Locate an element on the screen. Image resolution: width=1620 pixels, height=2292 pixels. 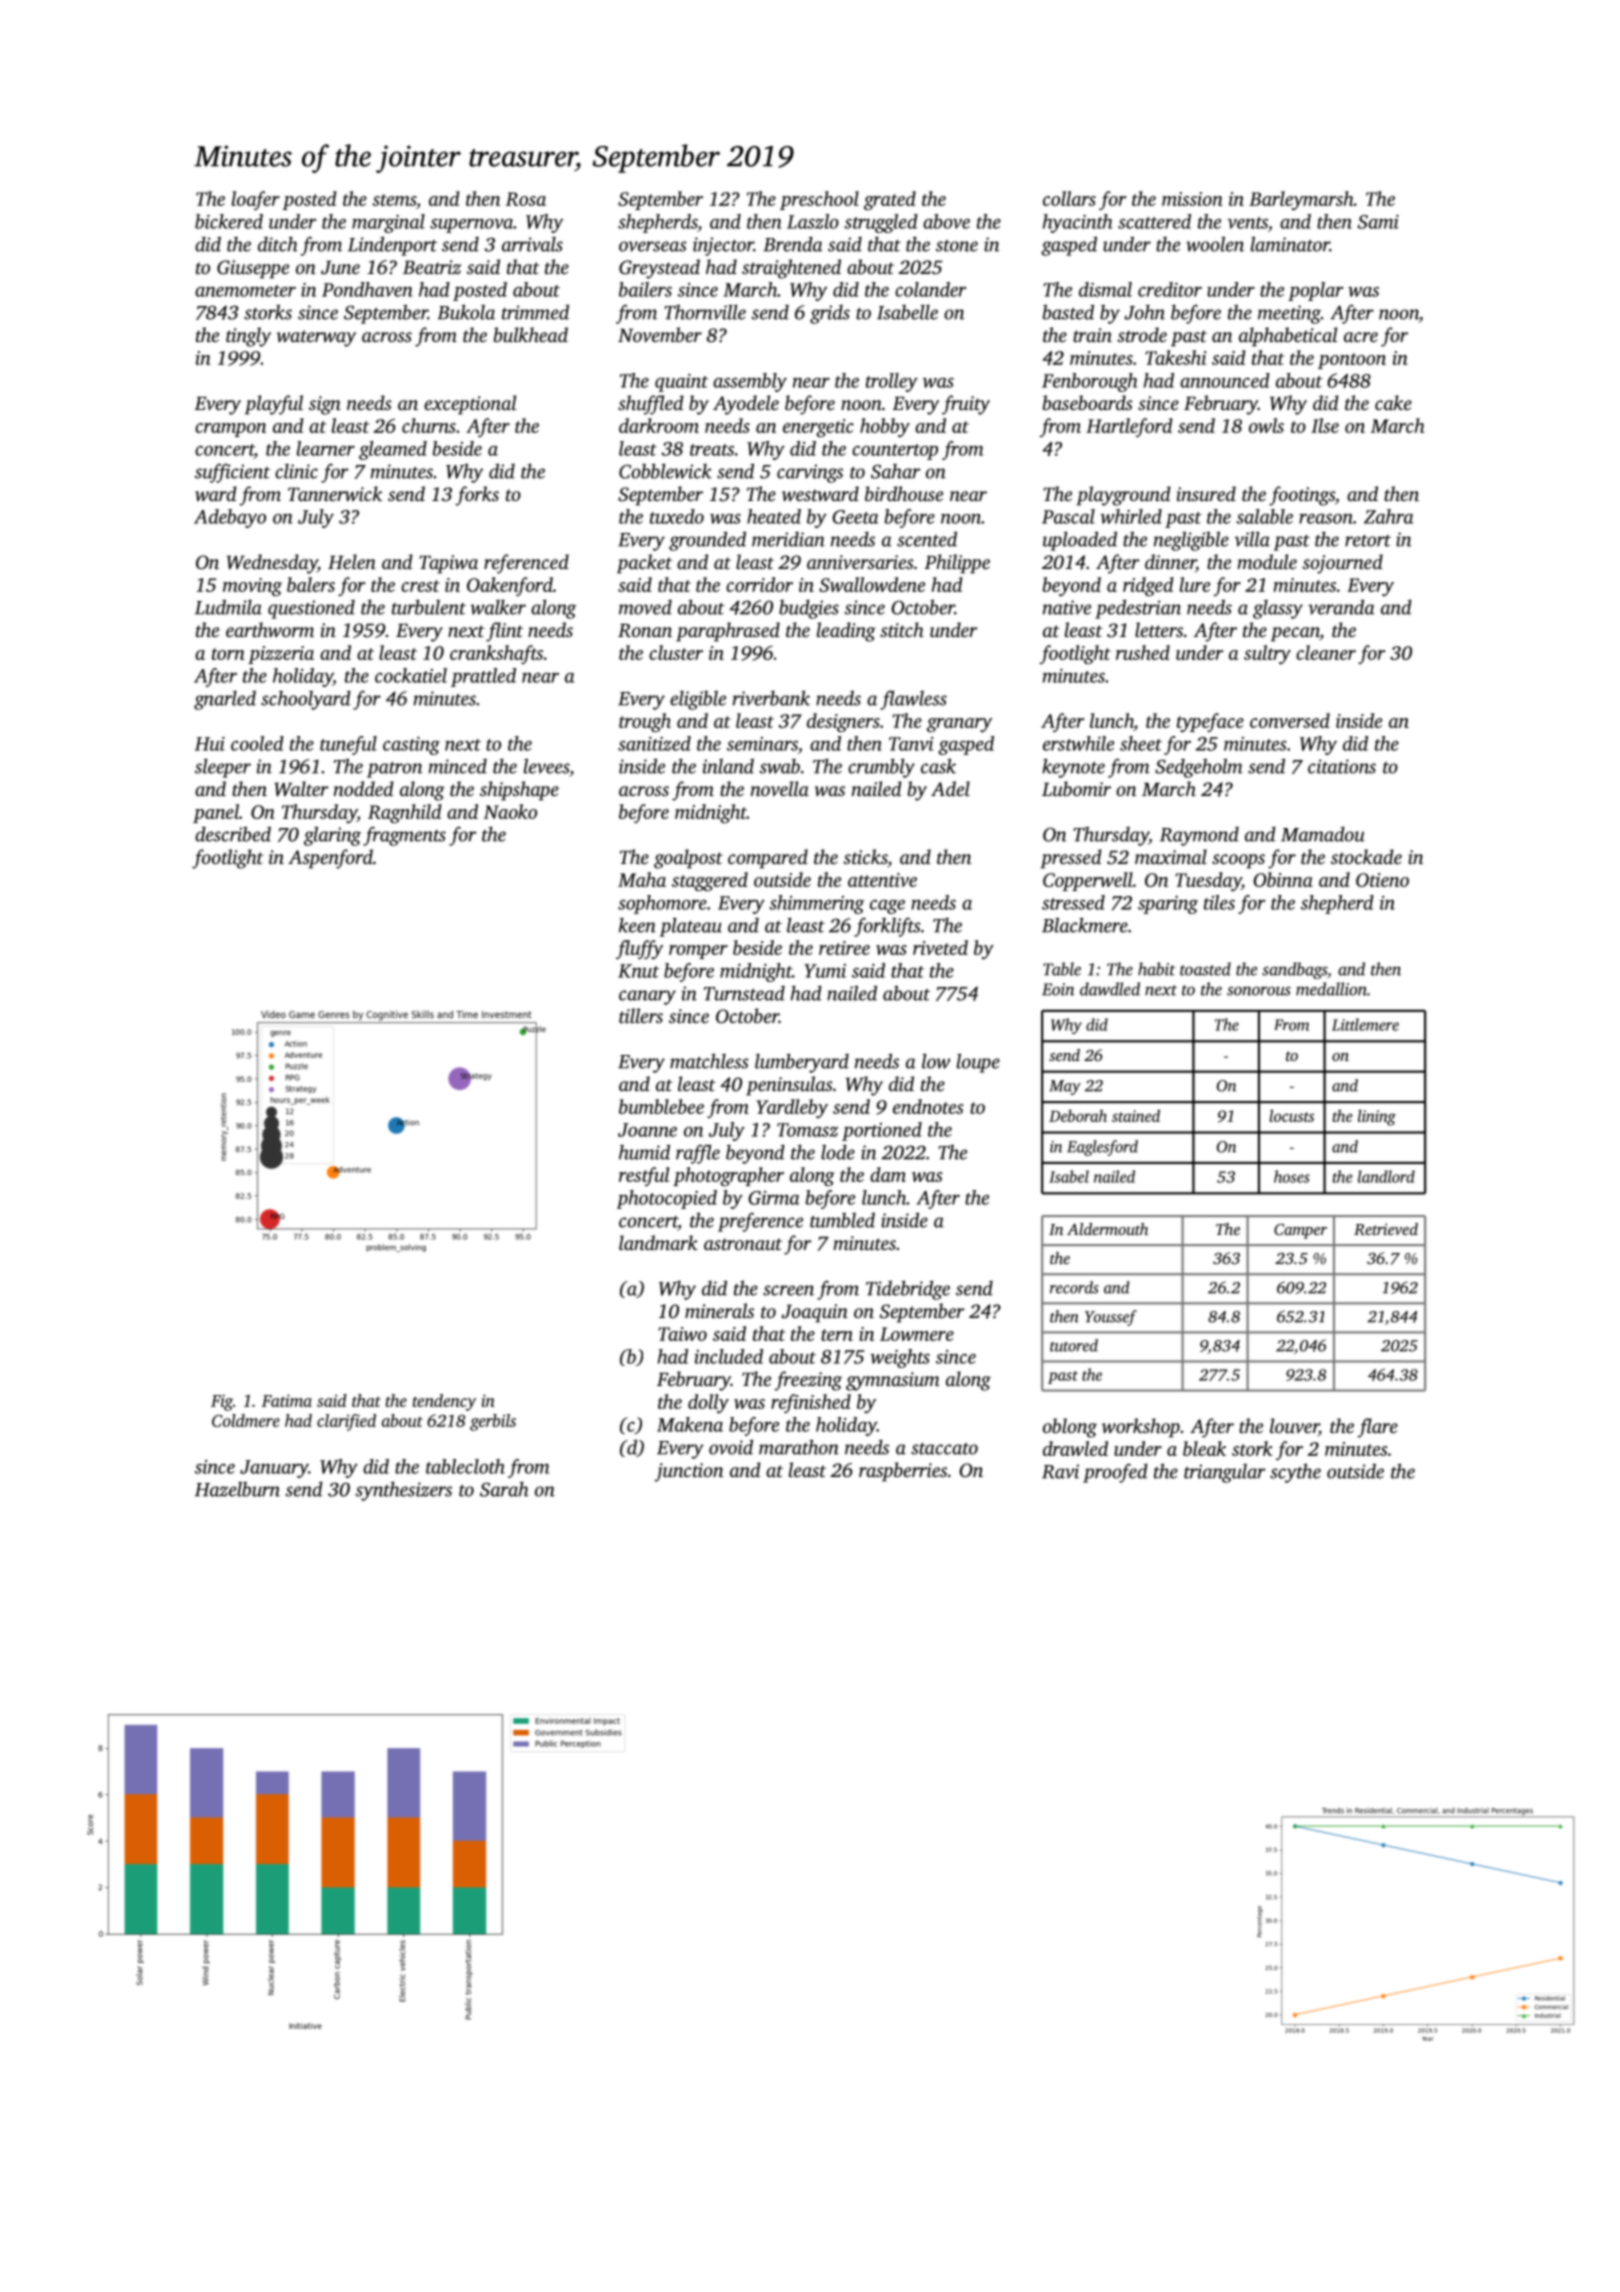
exceptional is located at coordinates (470, 405).
